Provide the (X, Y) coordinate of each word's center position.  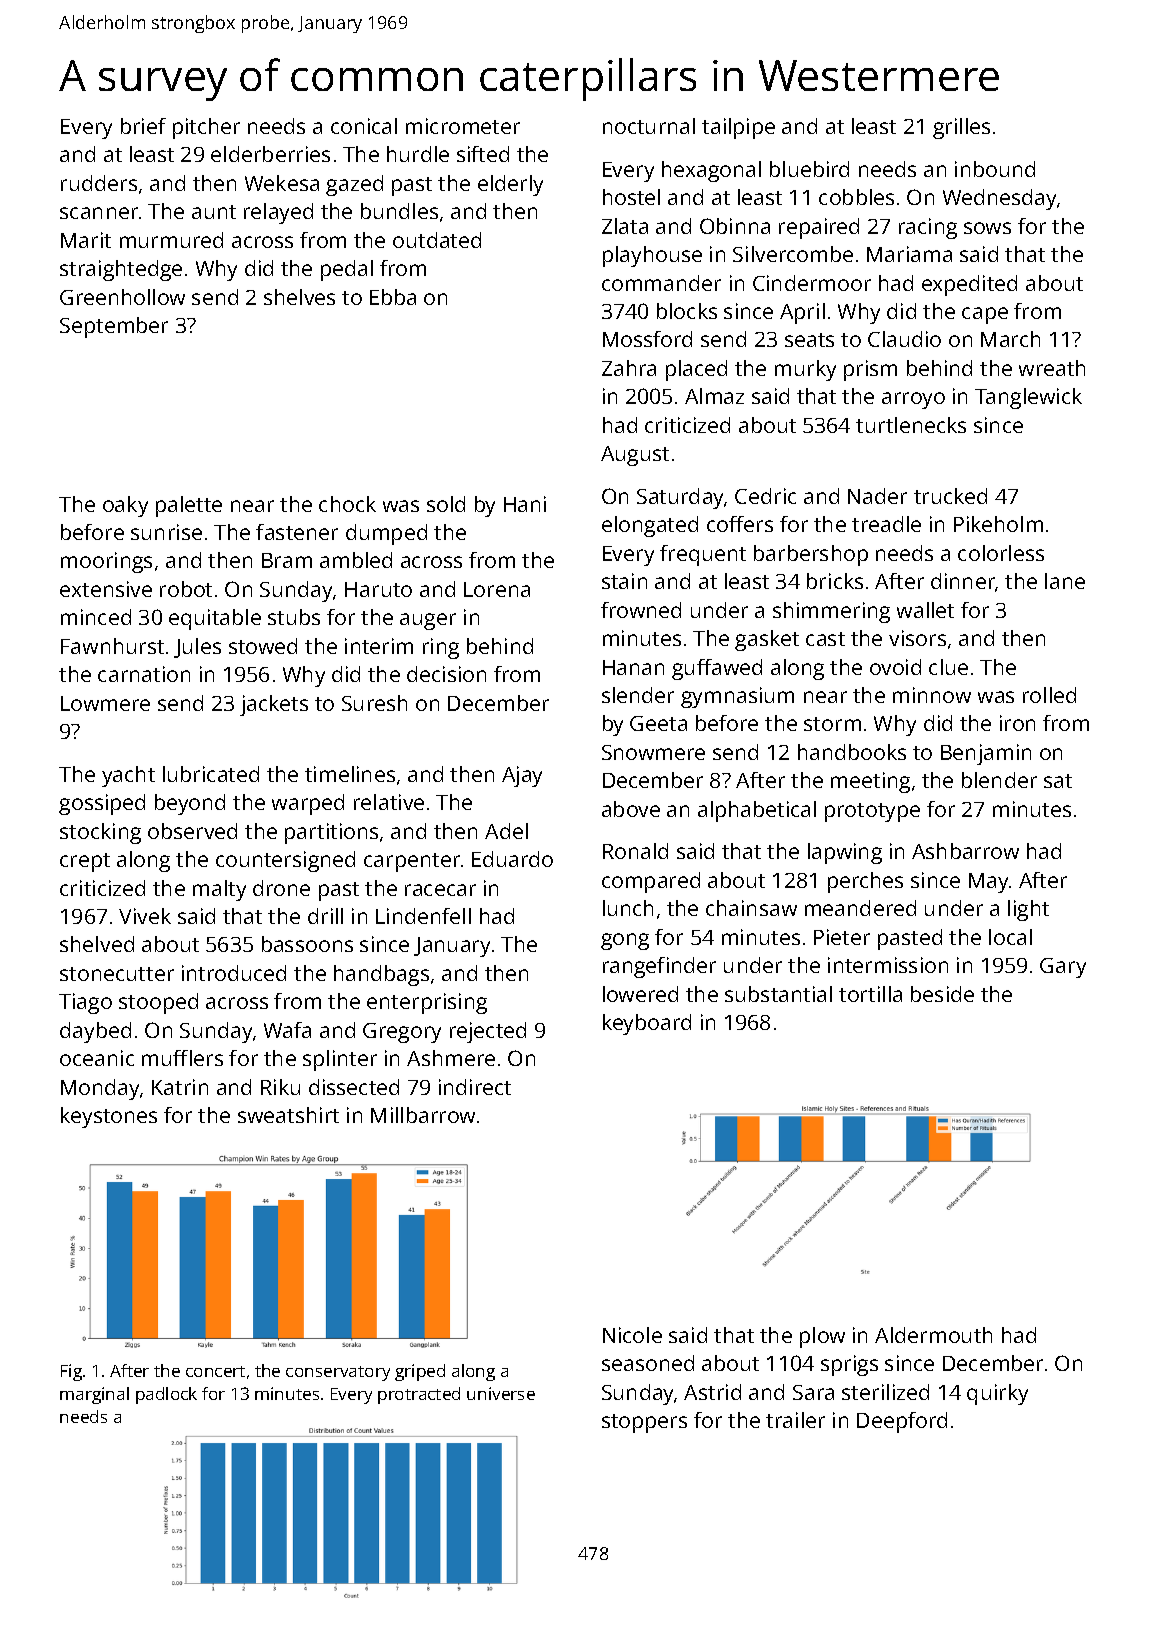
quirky (997, 1394)
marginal (94, 1395)
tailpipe (738, 128)
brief (143, 126)
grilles (961, 128)
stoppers (644, 1423)
